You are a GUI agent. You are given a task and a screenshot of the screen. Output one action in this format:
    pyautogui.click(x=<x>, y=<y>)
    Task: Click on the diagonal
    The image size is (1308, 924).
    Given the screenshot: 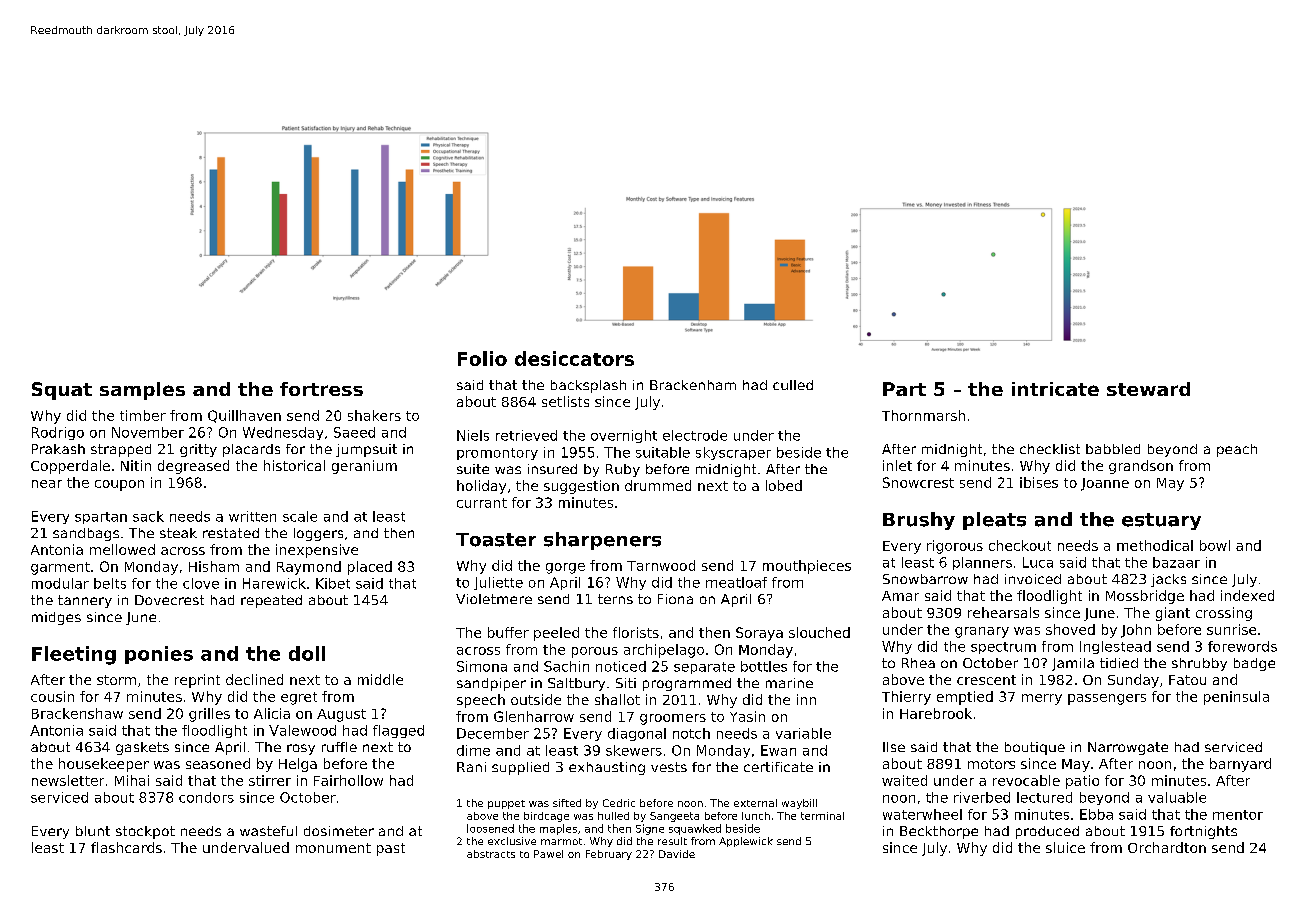 What is the action you would take?
    pyautogui.click(x=637, y=734)
